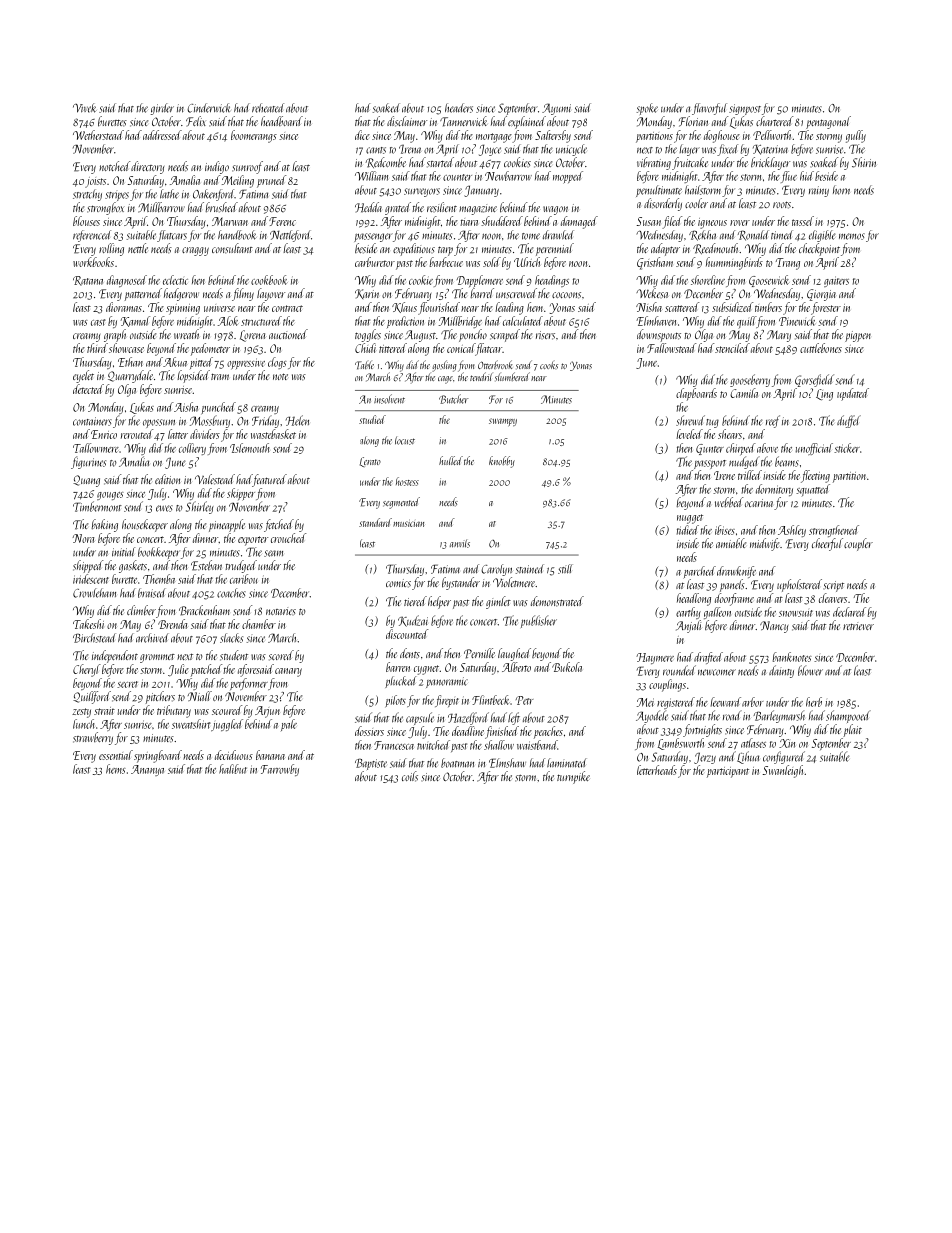 The image size is (952, 1233). Describe the element at coordinates (702, 235) in the image. I see `Rekha` at that location.
